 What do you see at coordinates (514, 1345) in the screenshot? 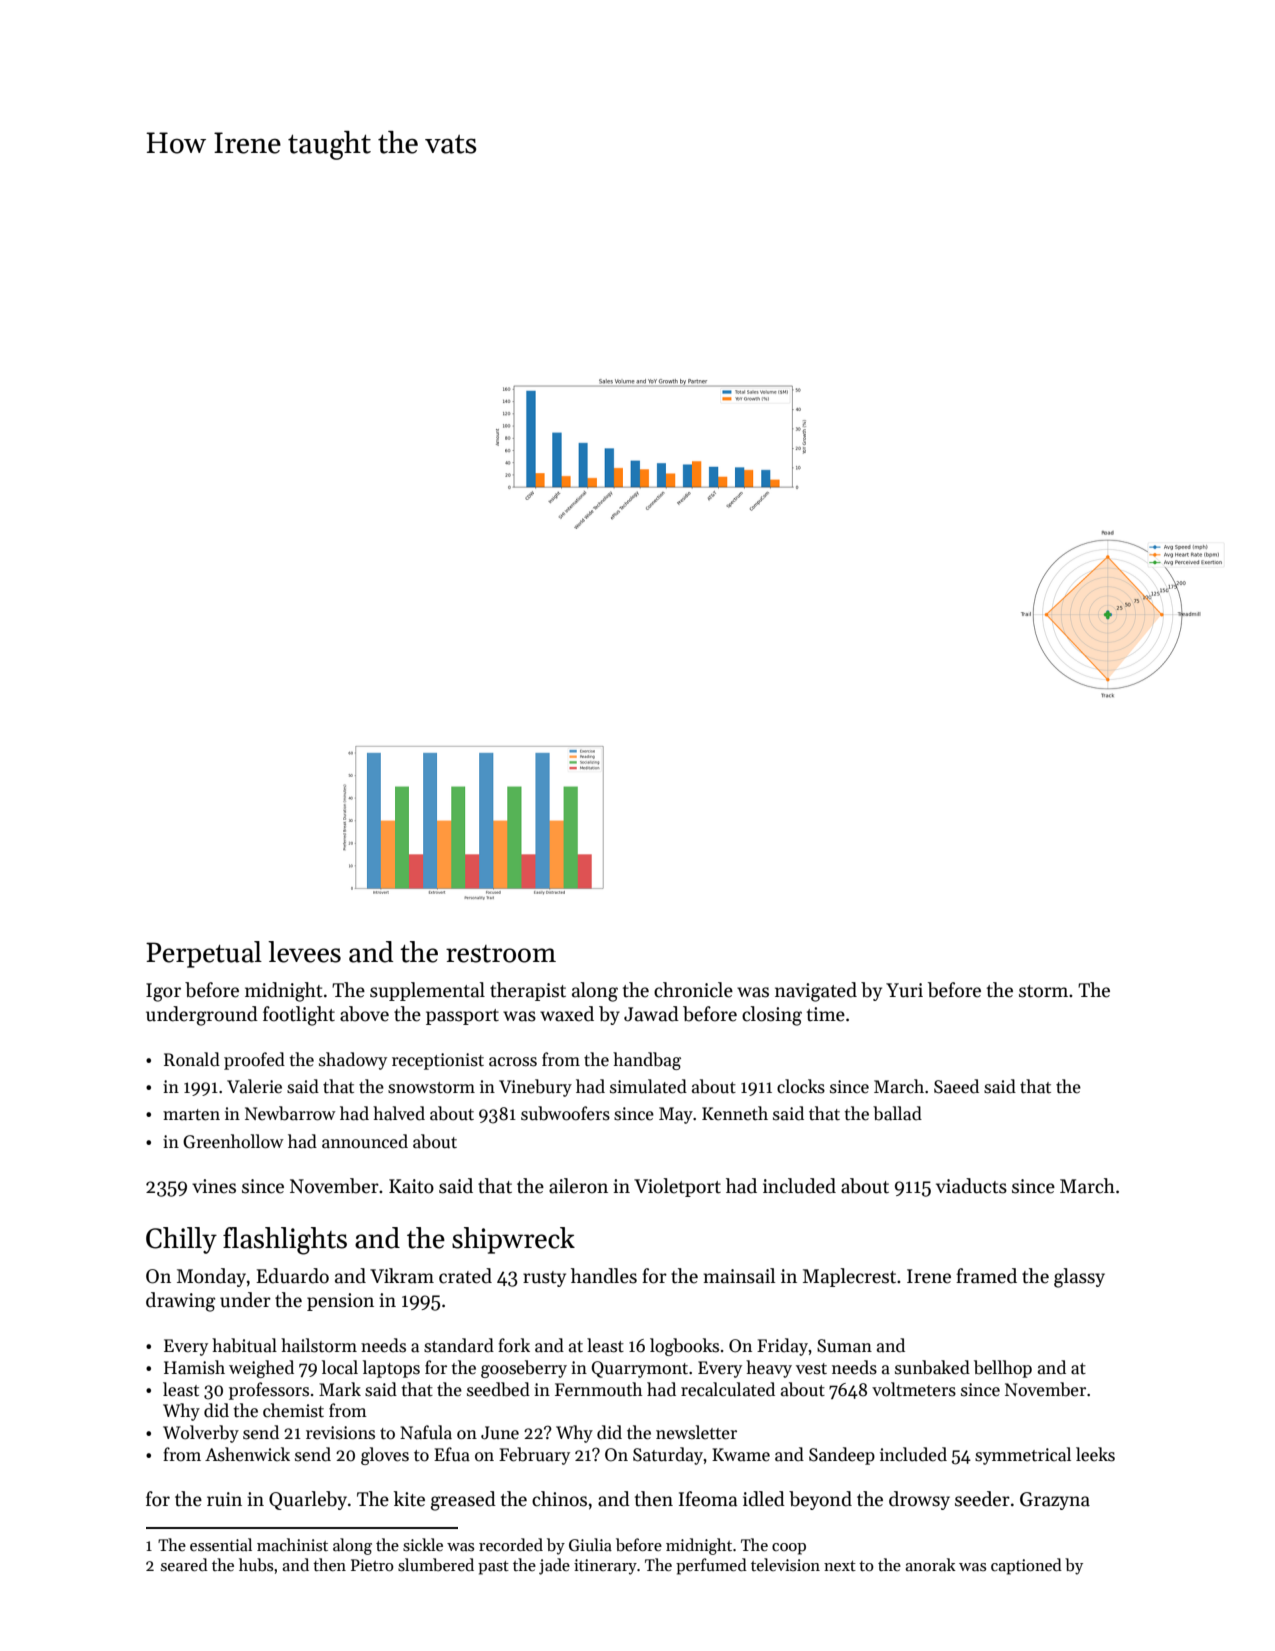
I see `fork` at bounding box center [514, 1345].
